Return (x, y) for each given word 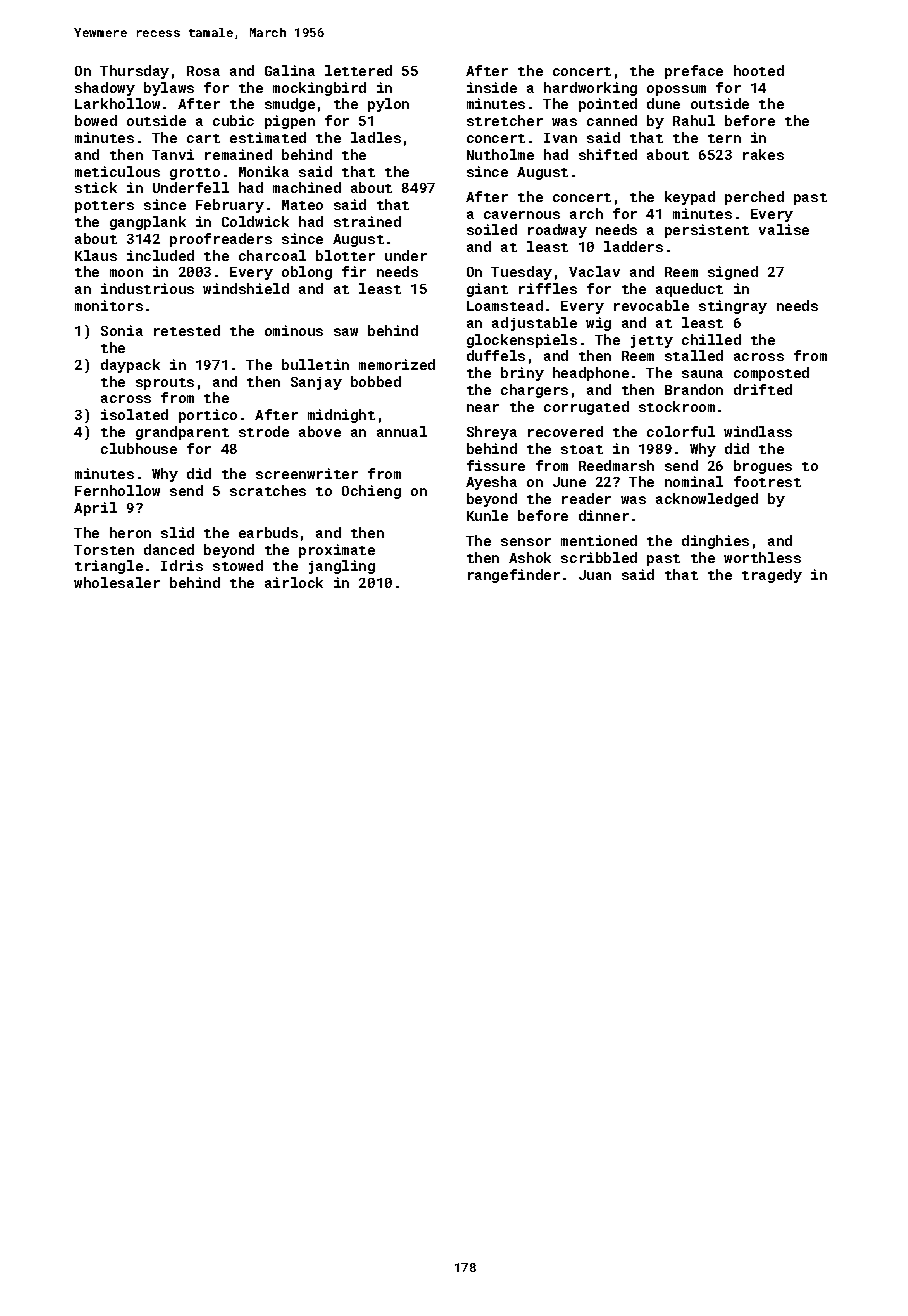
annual (402, 431)
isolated (134, 414)
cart (203, 138)
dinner (604, 515)
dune (663, 103)
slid (177, 532)
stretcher (505, 120)
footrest (767, 481)
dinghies (715, 542)
